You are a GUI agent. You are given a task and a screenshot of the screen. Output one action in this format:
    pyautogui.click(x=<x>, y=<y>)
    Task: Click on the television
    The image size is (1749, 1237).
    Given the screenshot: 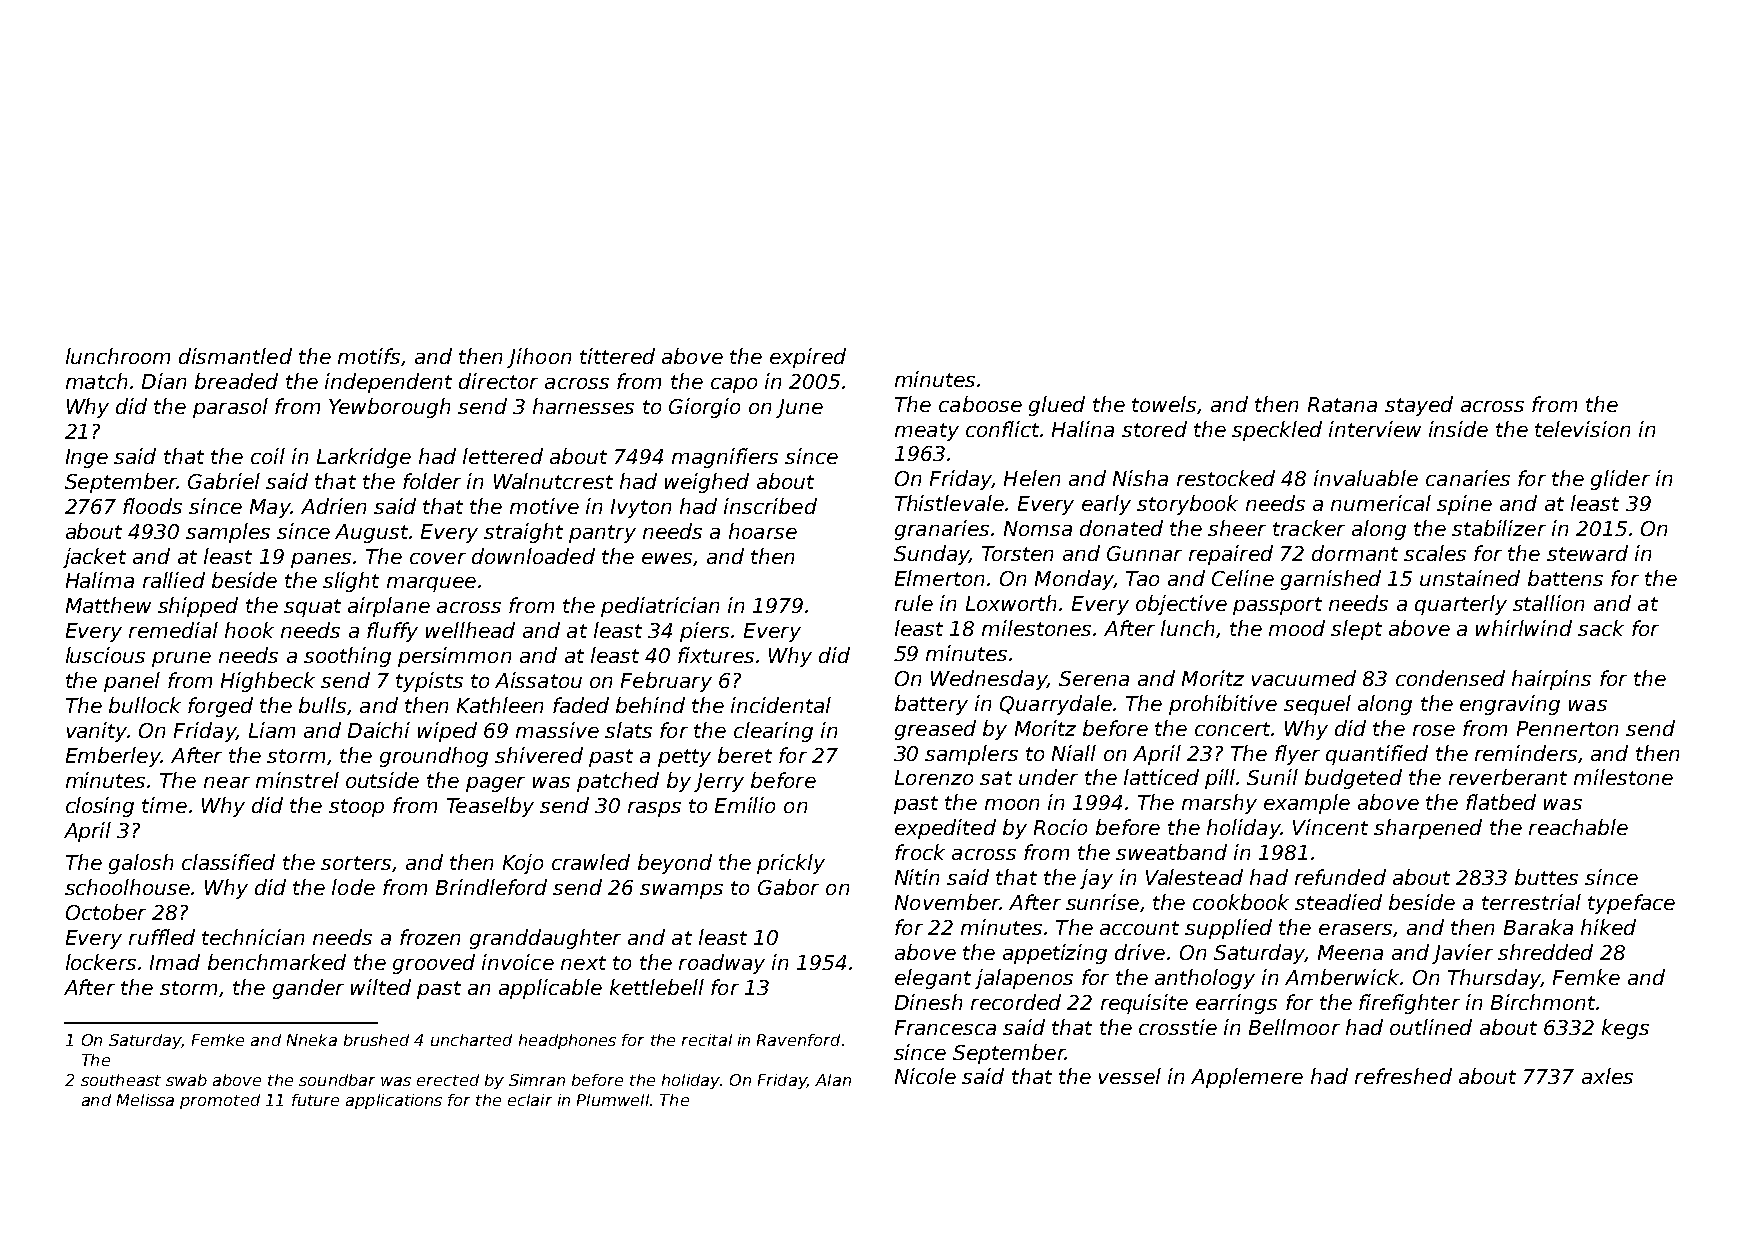 What is the action you would take?
    pyautogui.click(x=1582, y=429)
